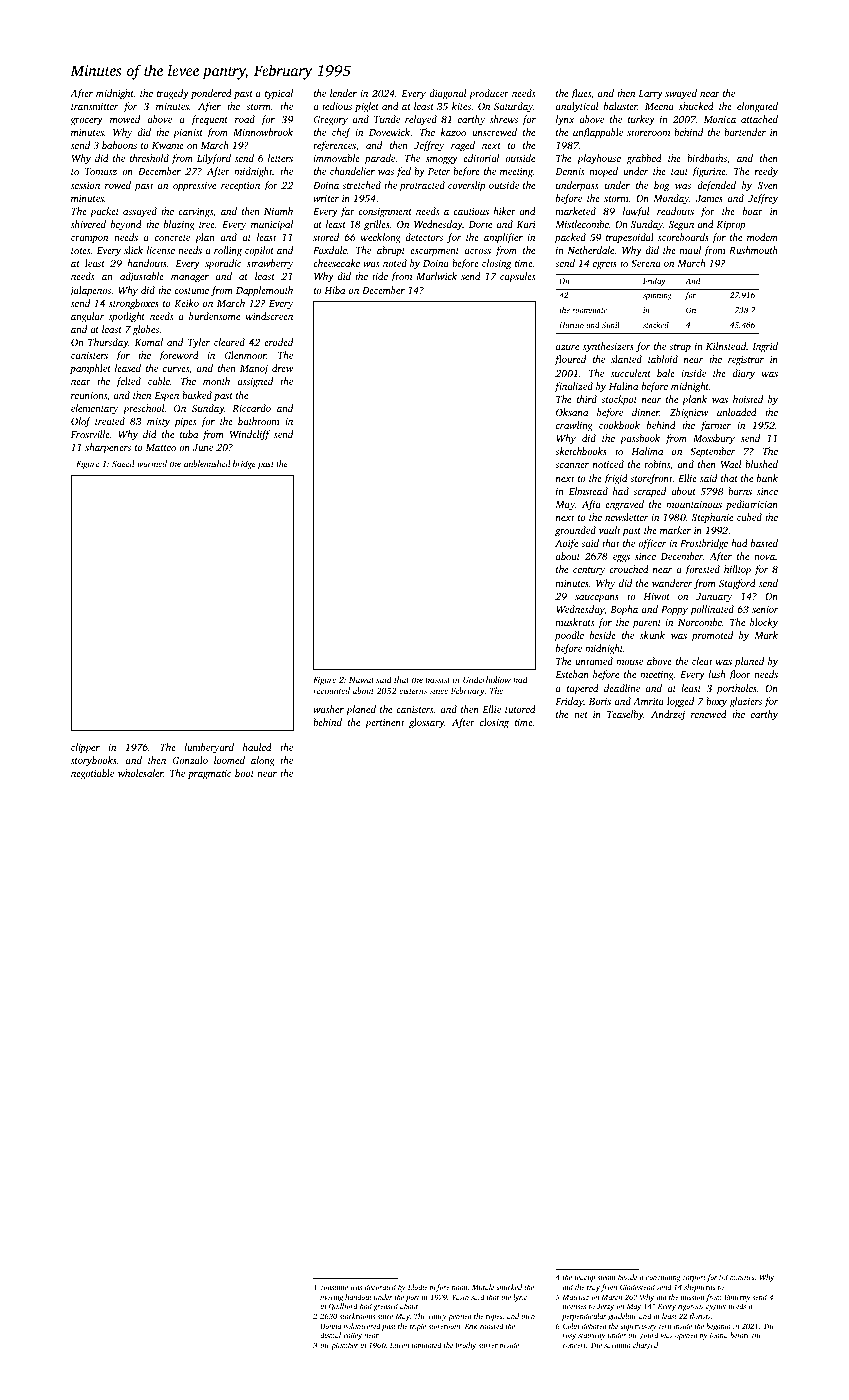 The width and height of the image is (849, 1400). I want to click on renewed, so click(709, 714).
